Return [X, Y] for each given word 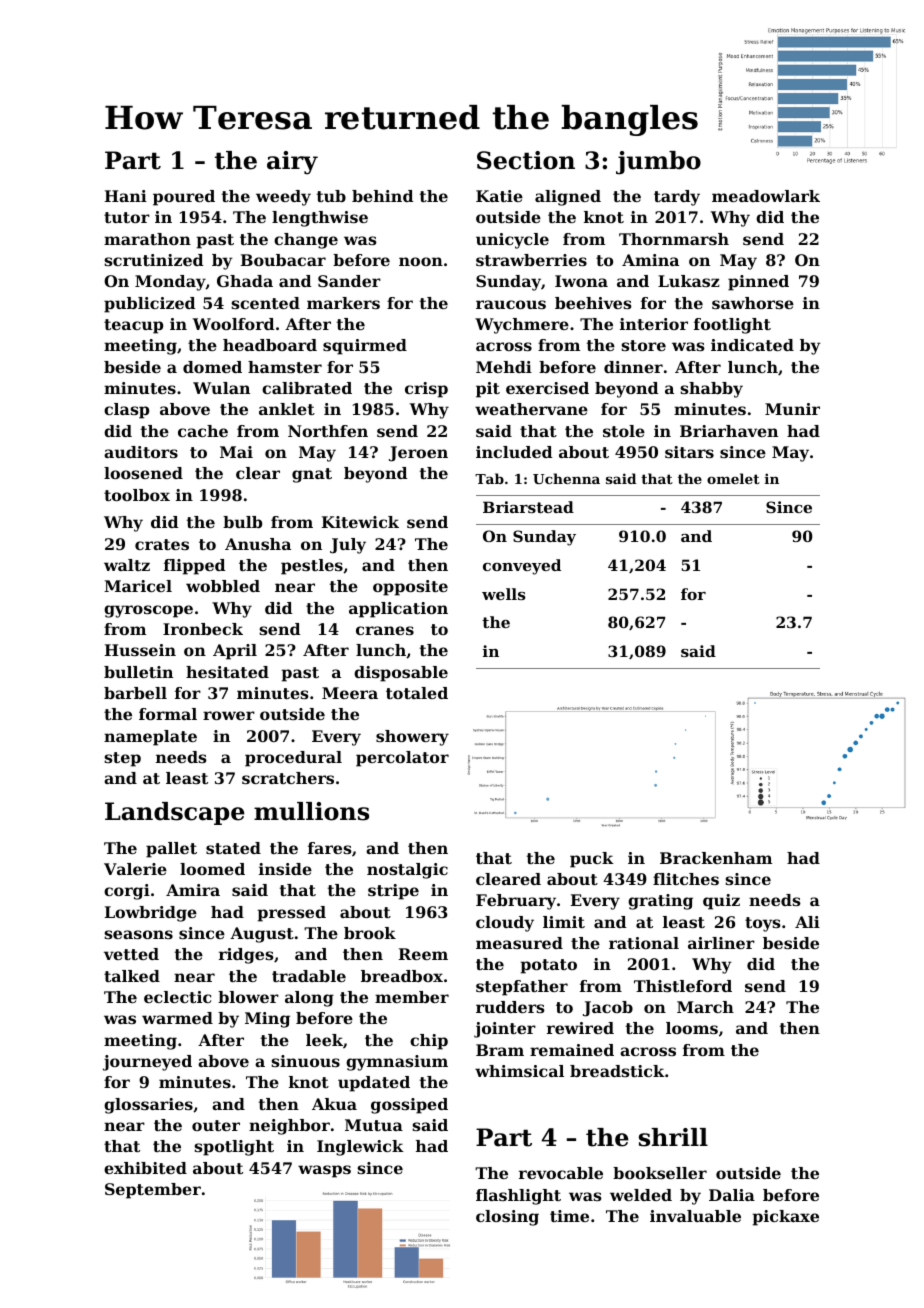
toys [763, 924]
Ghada [245, 281]
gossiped [409, 1106]
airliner [721, 943]
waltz [127, 565]
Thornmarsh [674, 239]
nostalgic [407, 871]
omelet [733, 478]
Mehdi [504, 367]
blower [248, 997]
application [398, 610]
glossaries [148, 1106]
